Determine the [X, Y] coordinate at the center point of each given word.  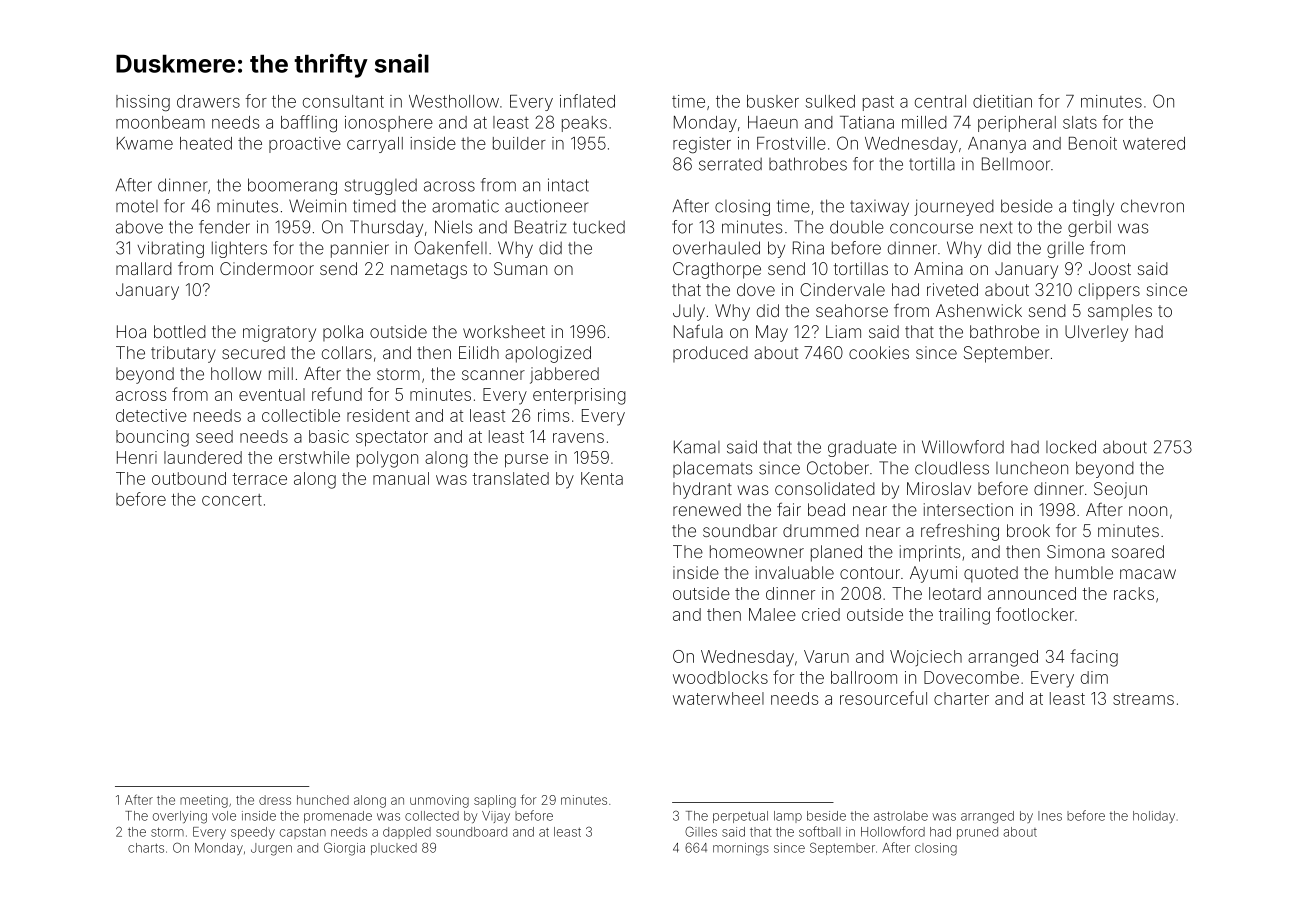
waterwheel [718, 698]
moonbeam [160, 122]
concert [232, 500]
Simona [1076, 551]
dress [275, 800]
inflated [587, 101]
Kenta [602, 478]
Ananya [997, 145]
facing [1094, 658]
